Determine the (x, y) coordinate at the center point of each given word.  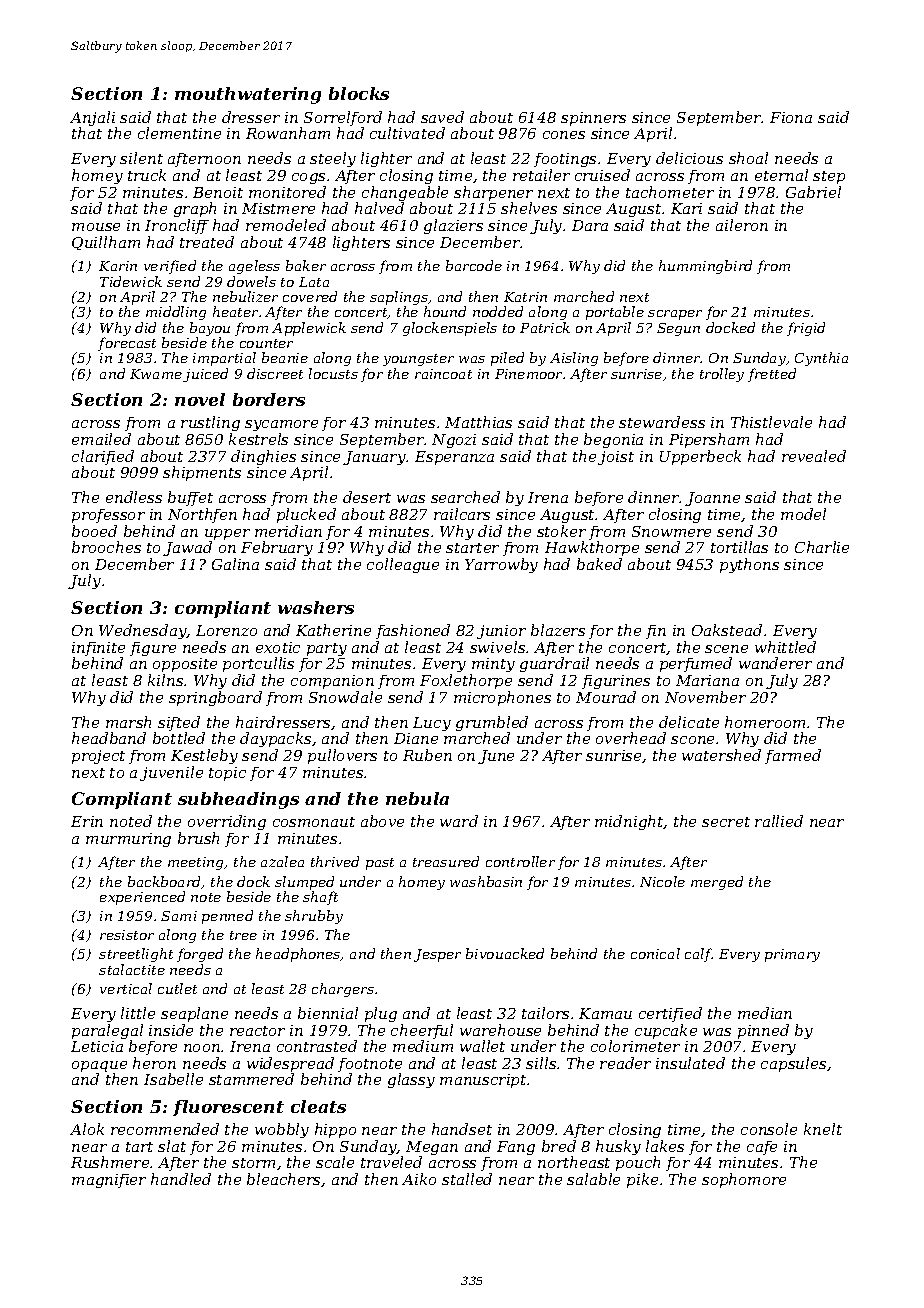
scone (692, 740)
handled (181, 1179)
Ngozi (454, 441)
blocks (359, 93)
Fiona (791, 117)
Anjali (92, 118)
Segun (678, 329)
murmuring (128, 840)
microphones (502, 698)
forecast (127, 344)
